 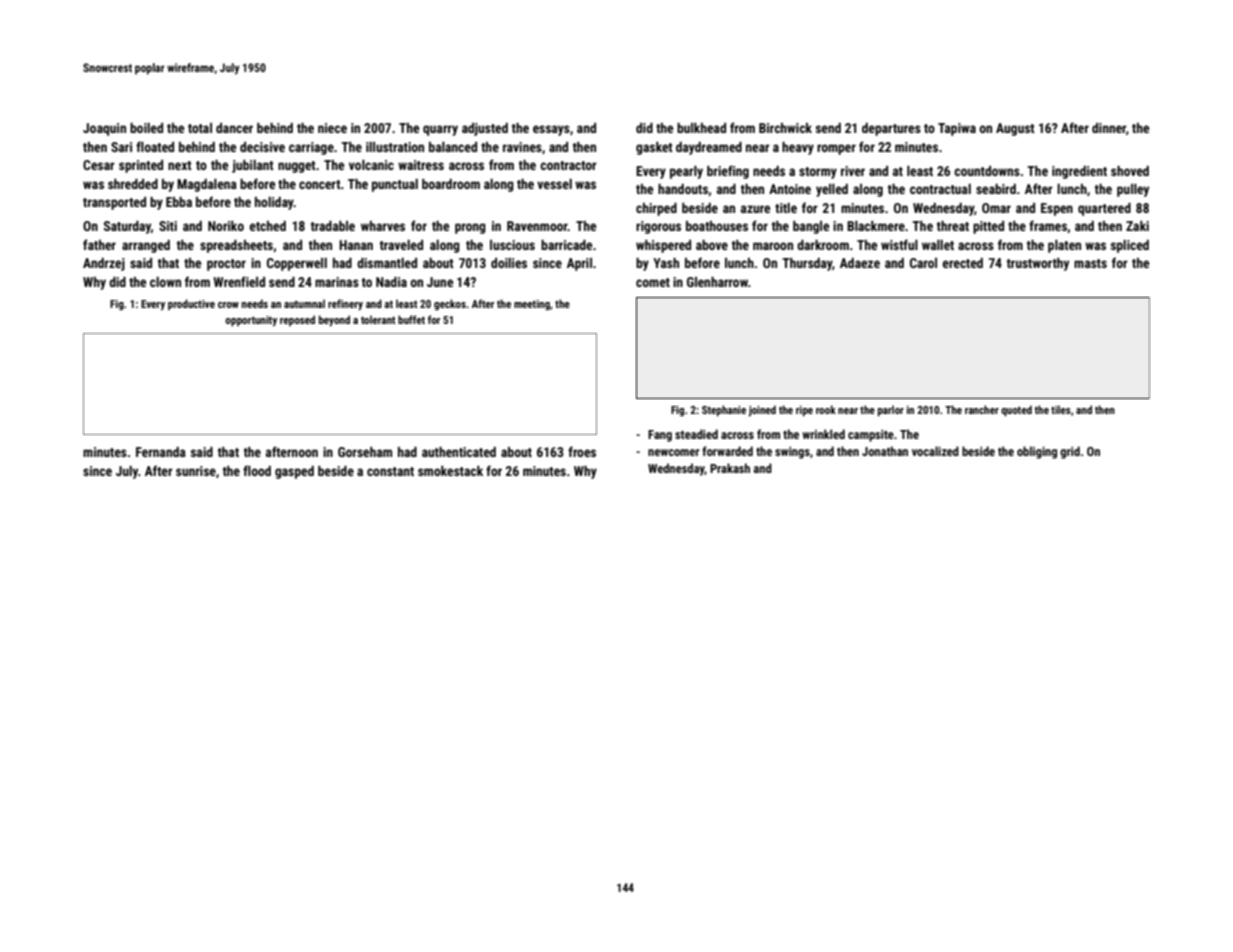 What do you see at coordinates (179, 202) in the page?
I see `Ebba` at bounding box center [179, 202].
